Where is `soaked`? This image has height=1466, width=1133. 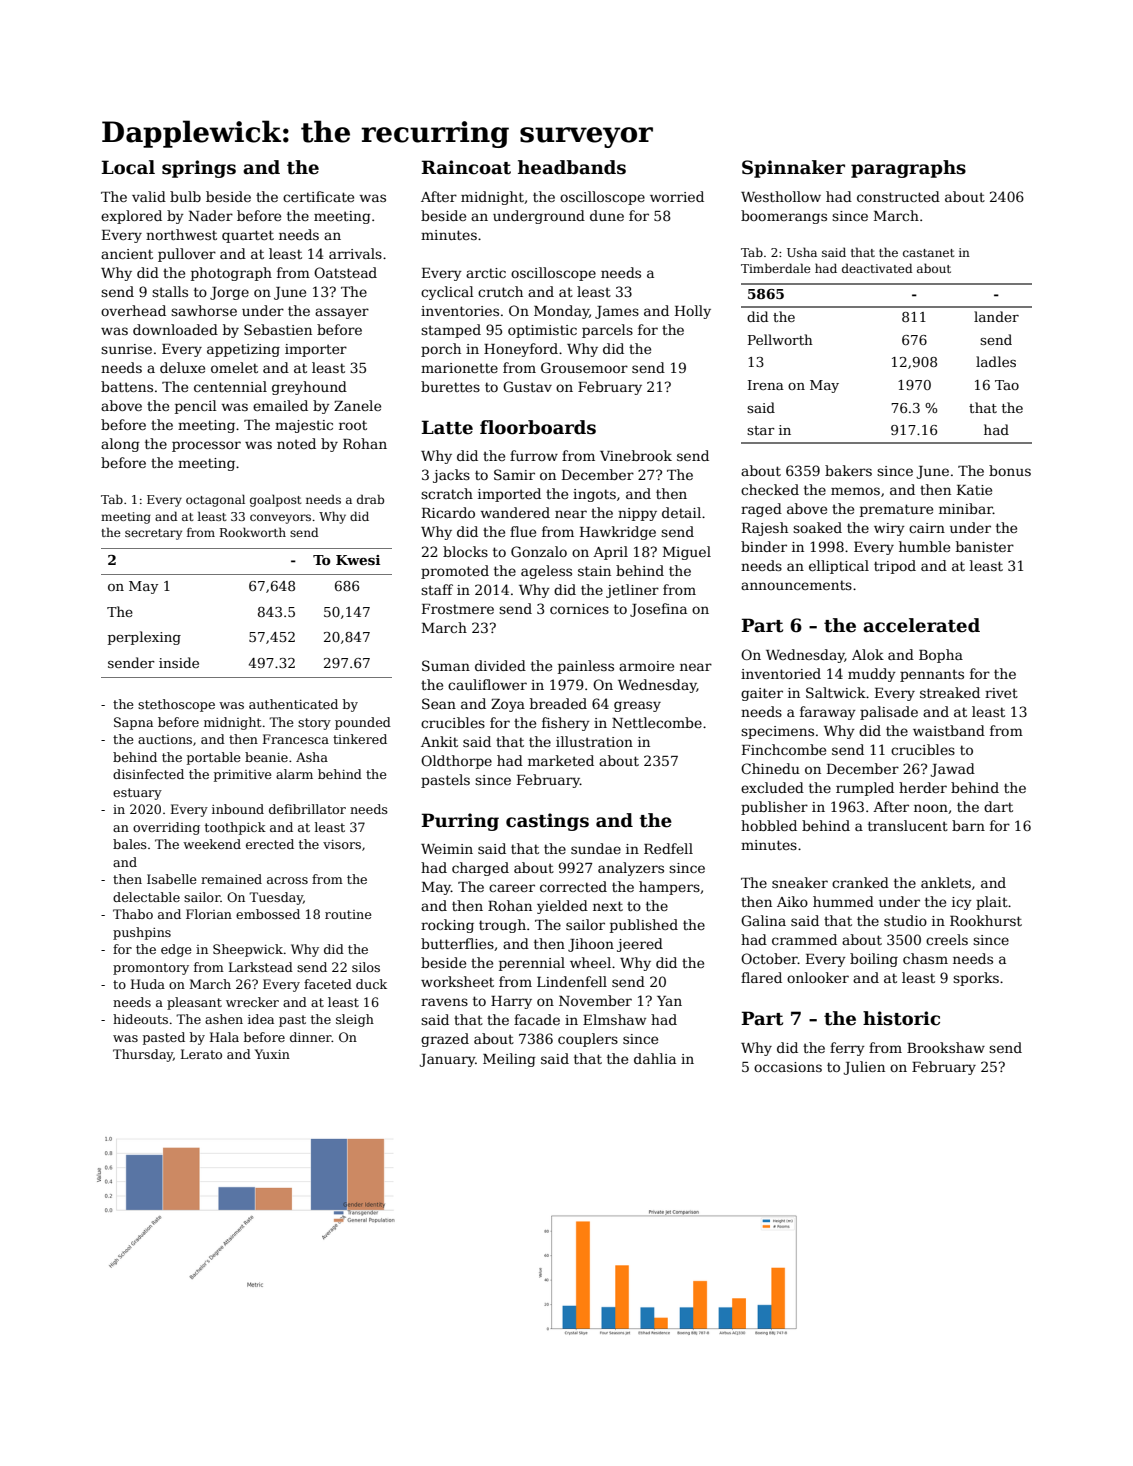
soaked is located at coordinates (817, 527).
